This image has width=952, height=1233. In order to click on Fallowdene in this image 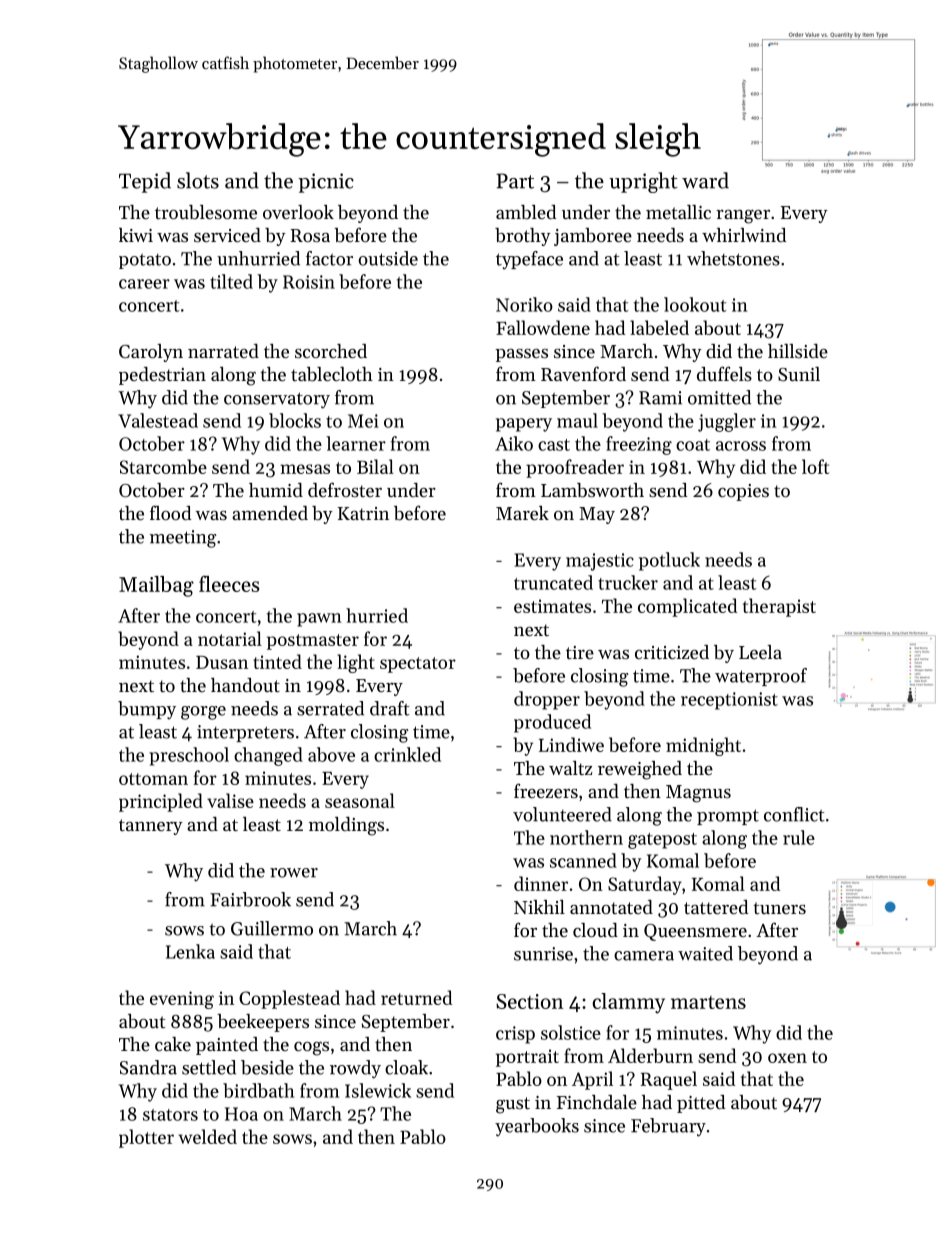, I will do `click(543, 327)`.
